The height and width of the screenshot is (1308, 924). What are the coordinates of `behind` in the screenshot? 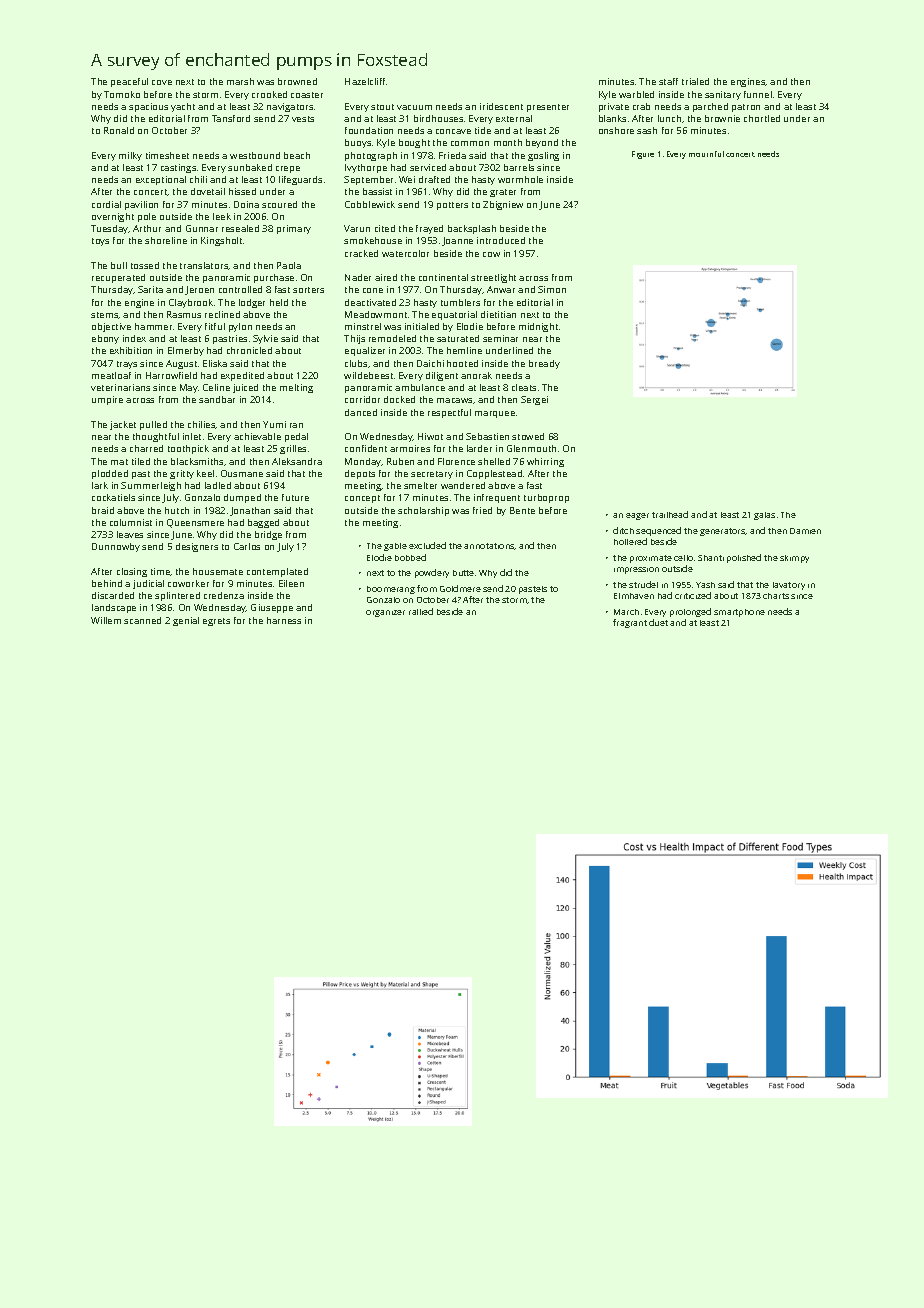 It's located at (107, 583).
